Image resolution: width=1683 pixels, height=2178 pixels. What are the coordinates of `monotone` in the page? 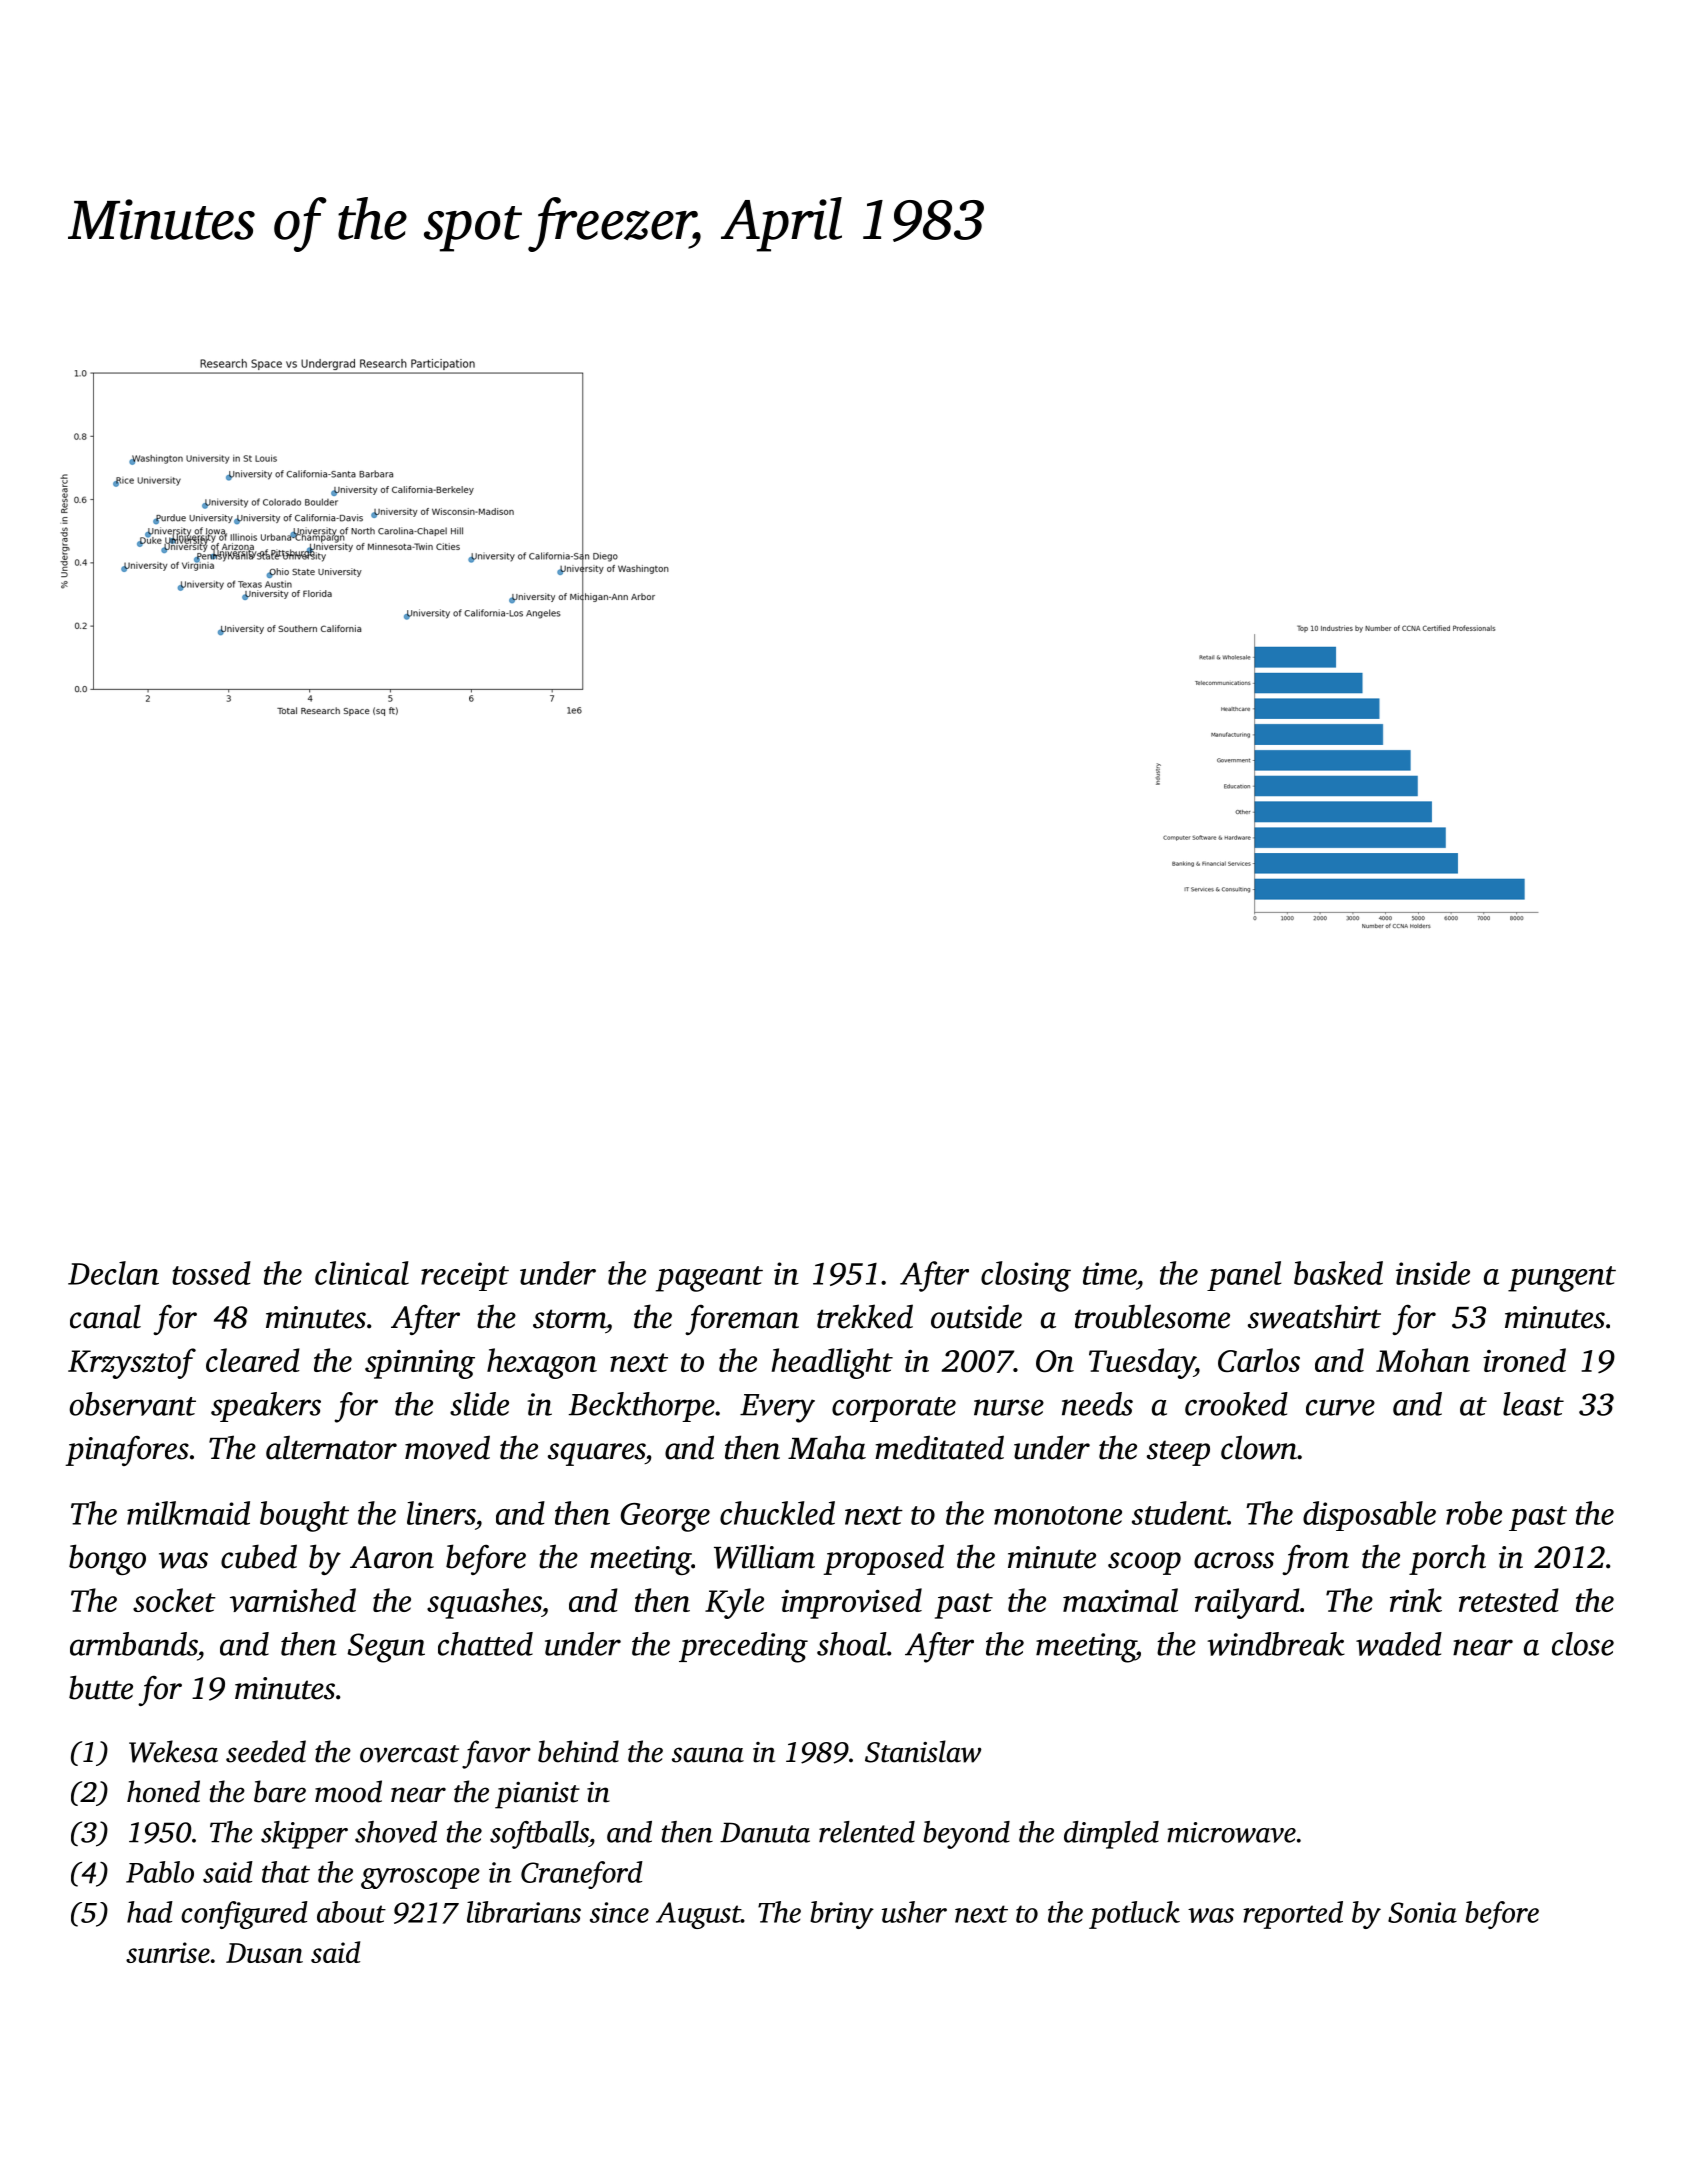 It's located at (1058, 1515).
